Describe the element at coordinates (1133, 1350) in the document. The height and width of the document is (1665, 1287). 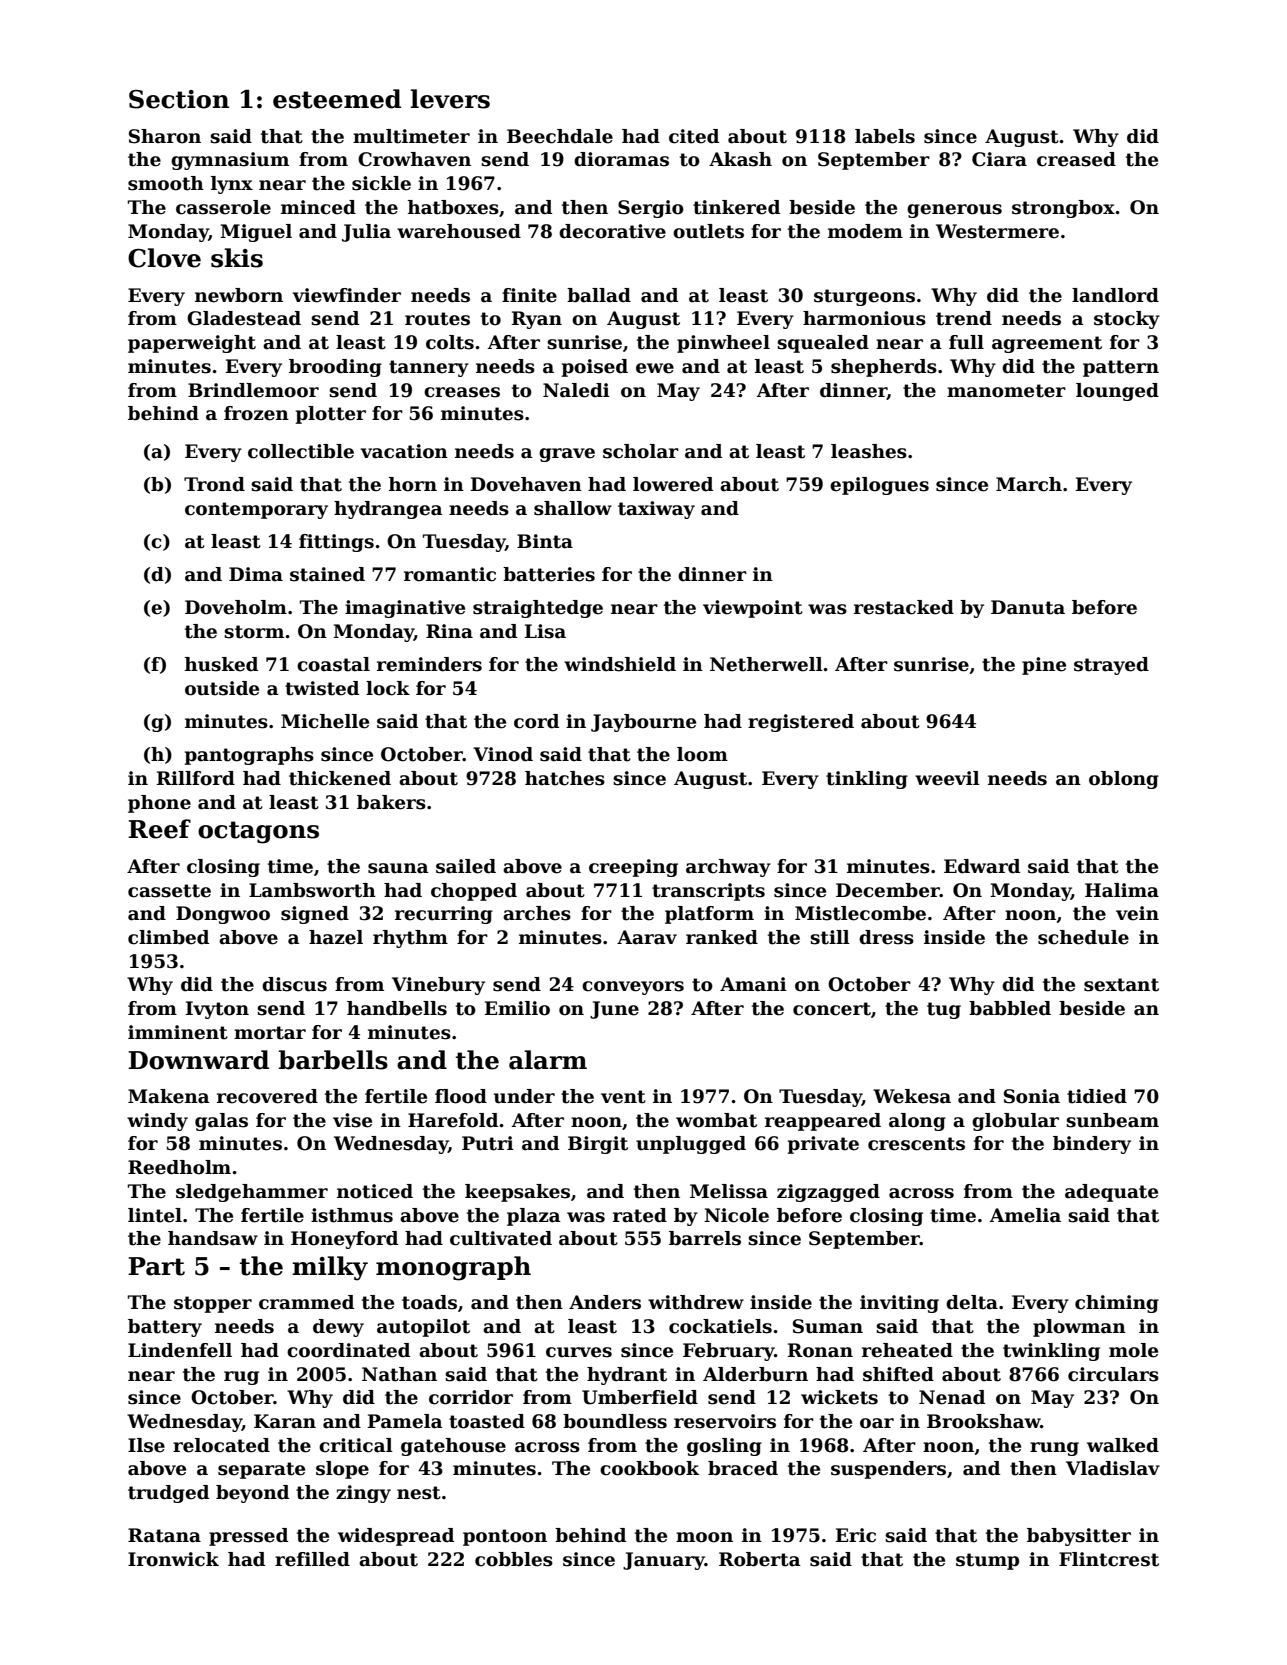
I see `mole` at that location.
